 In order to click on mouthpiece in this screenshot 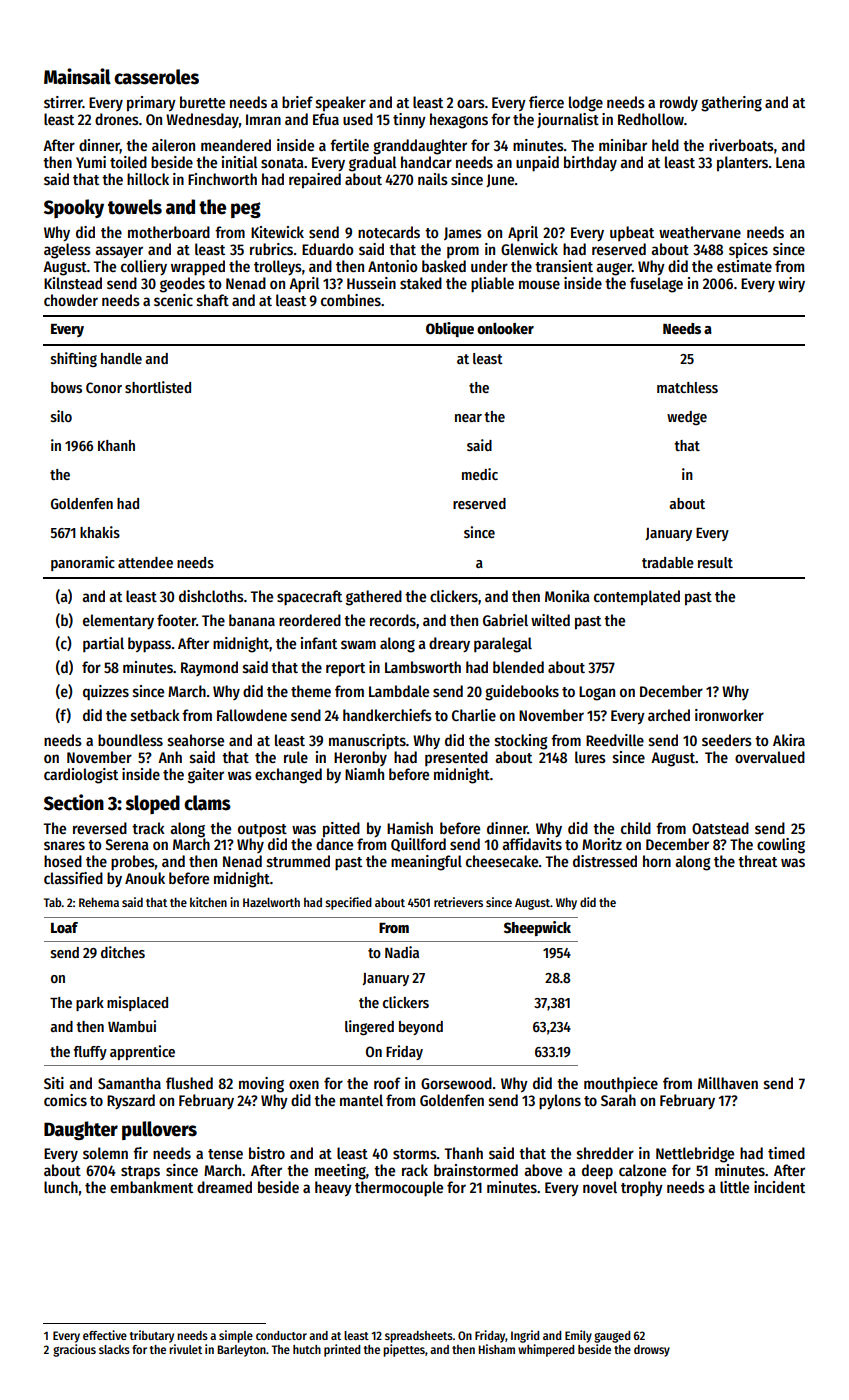, I will do `click(621, 1084)`.
